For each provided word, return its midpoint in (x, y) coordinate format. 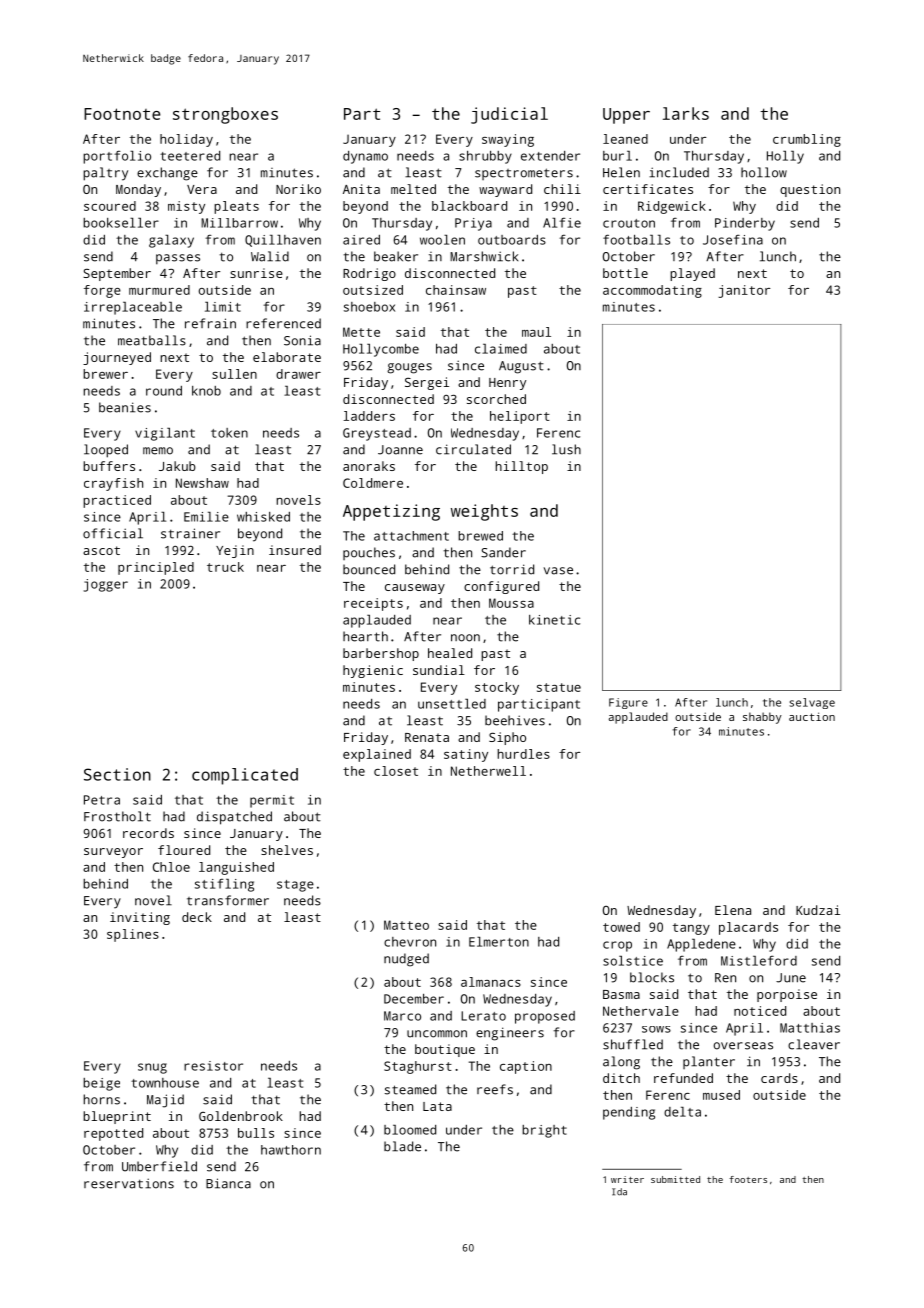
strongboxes (225, 115)
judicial (509, 115)
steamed (410, 1089)
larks (686, 113)
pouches (369, 553)
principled (156, 568)
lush (566, 449)
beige (101, 1084)
